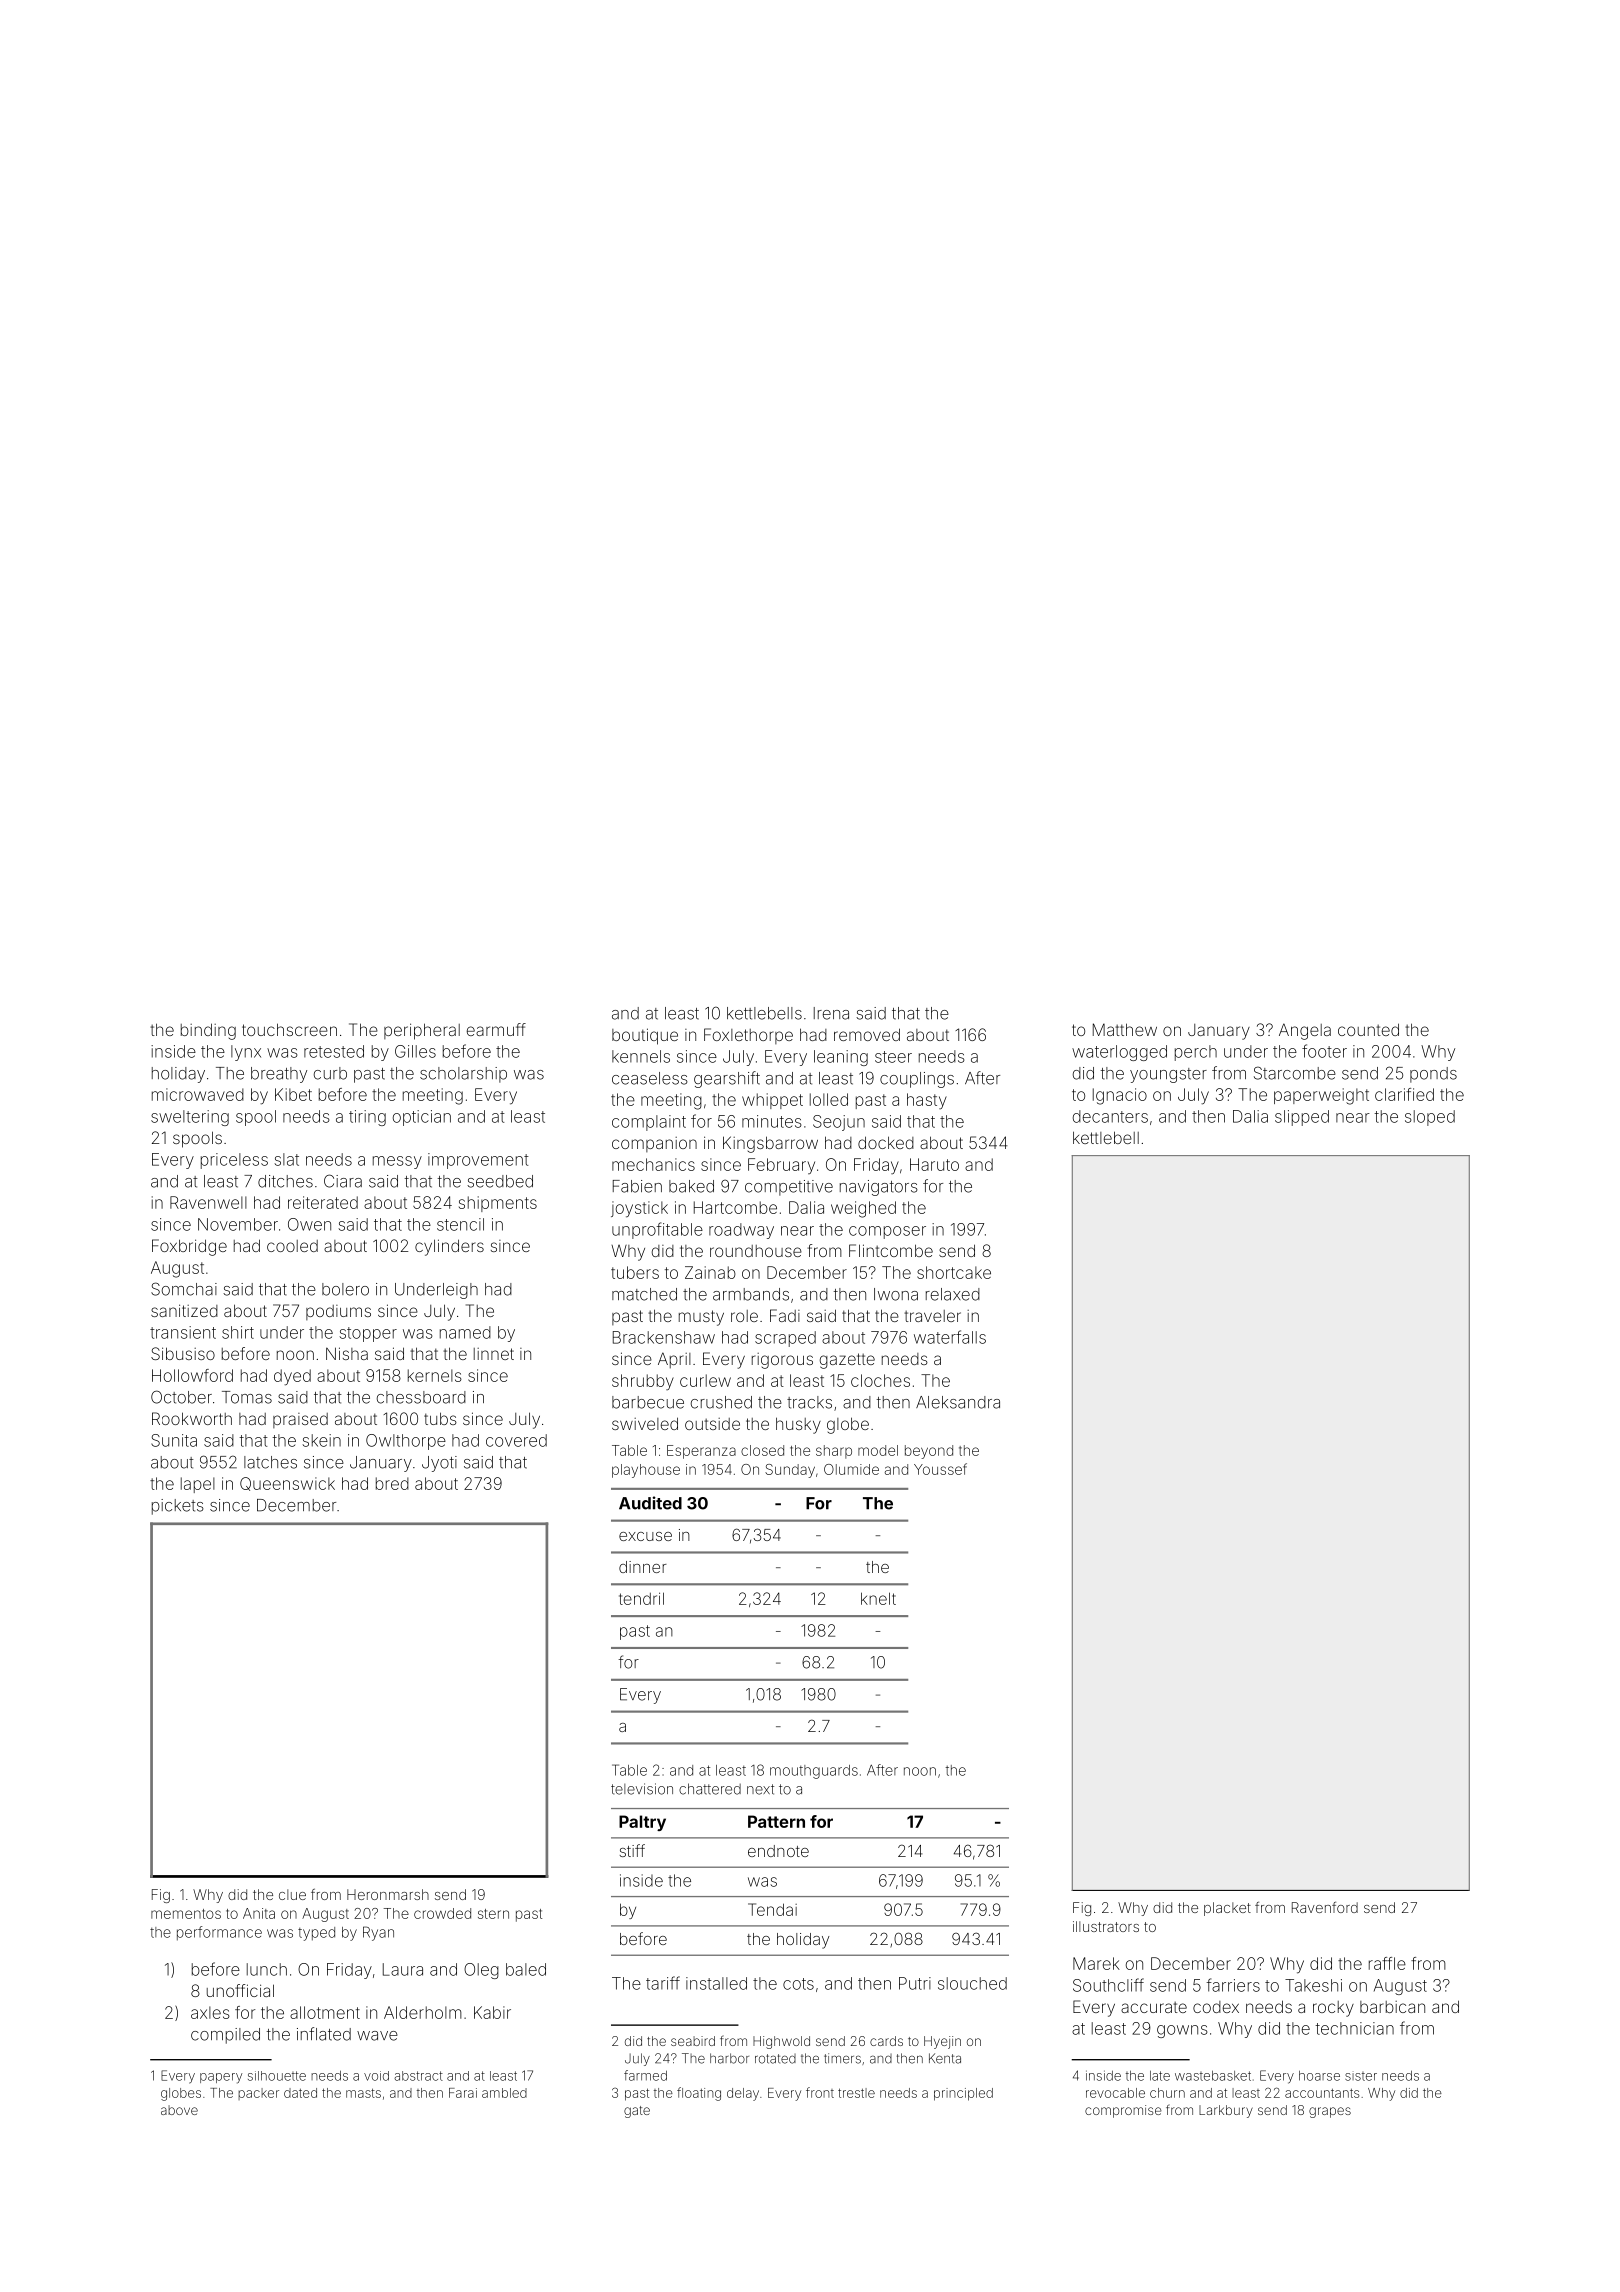 The width and height of the screenshot is (1620, 2292). Describe the element at coordinates (1325, 1907) in the screenshot. I see `Ravenford` at that location.
